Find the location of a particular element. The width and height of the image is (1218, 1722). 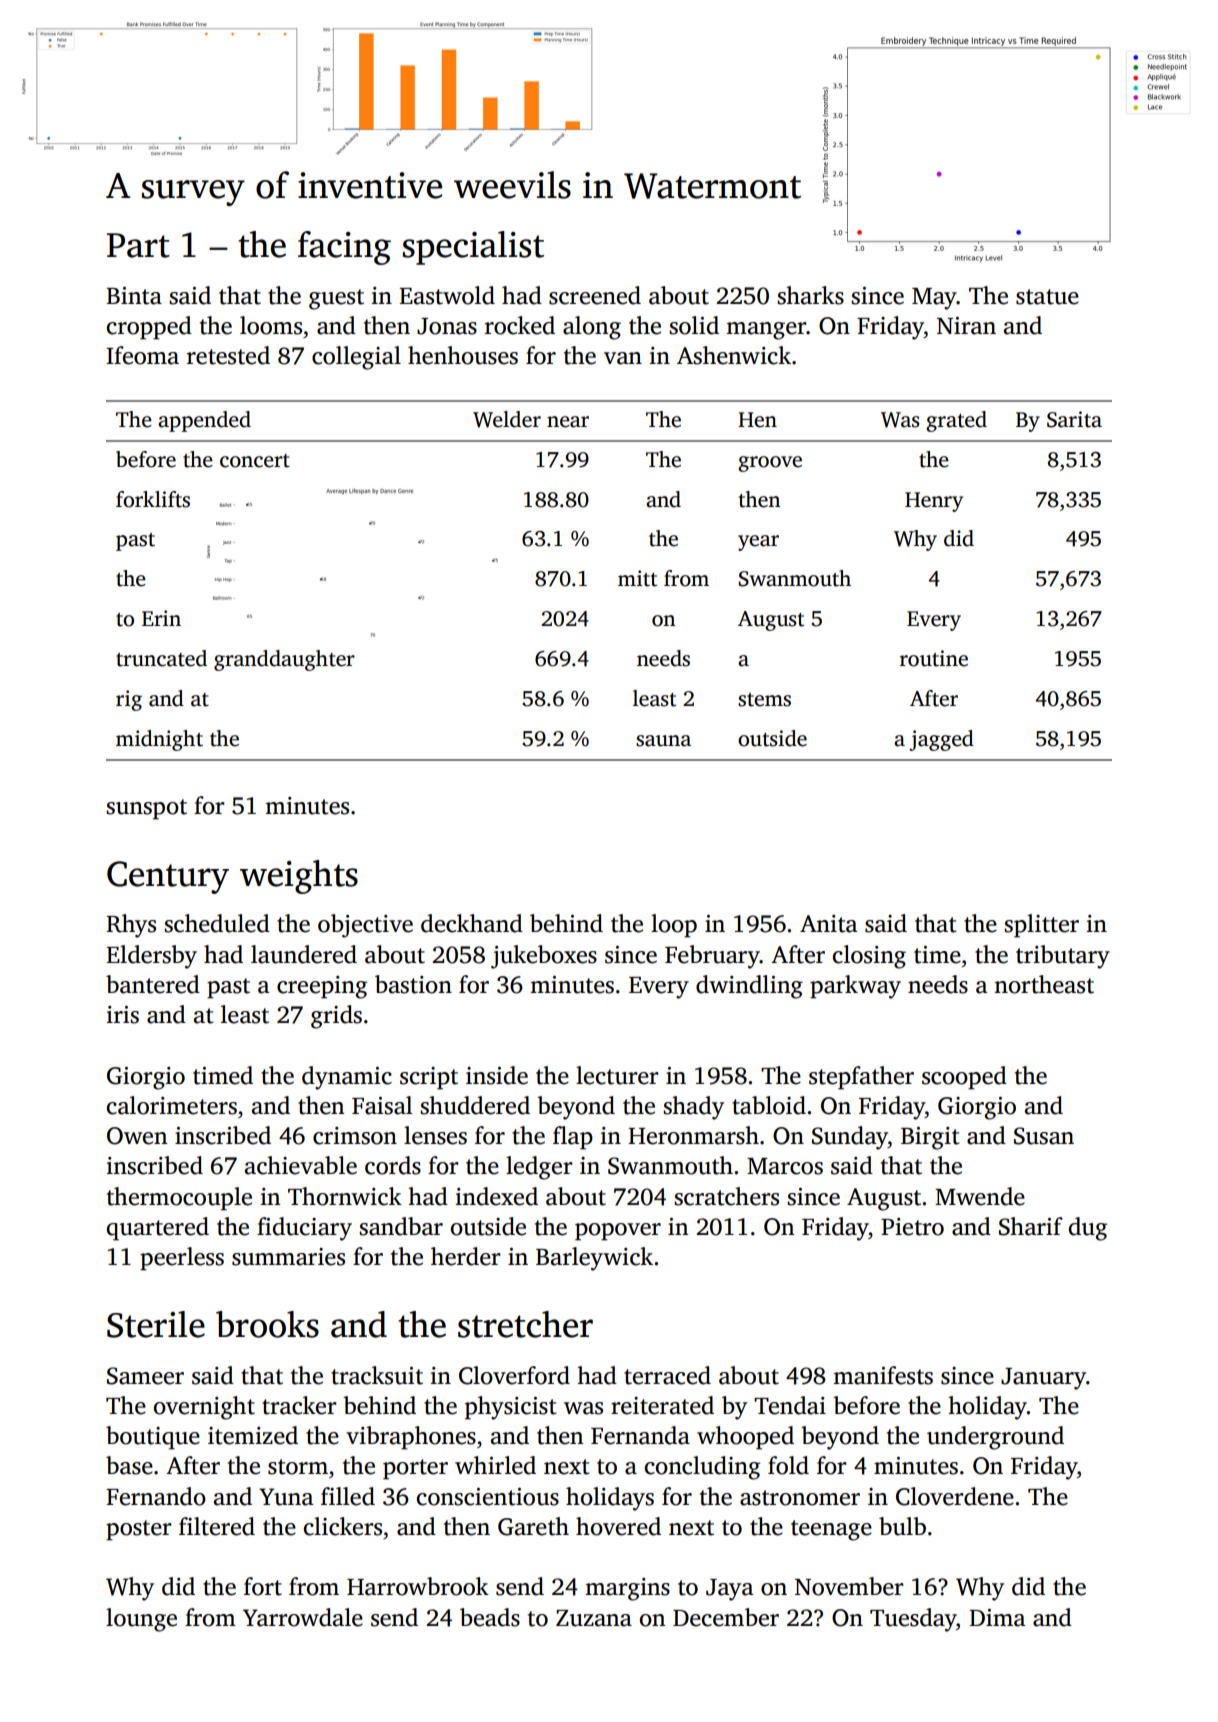

Binta is located at coordinates (134, 296).
